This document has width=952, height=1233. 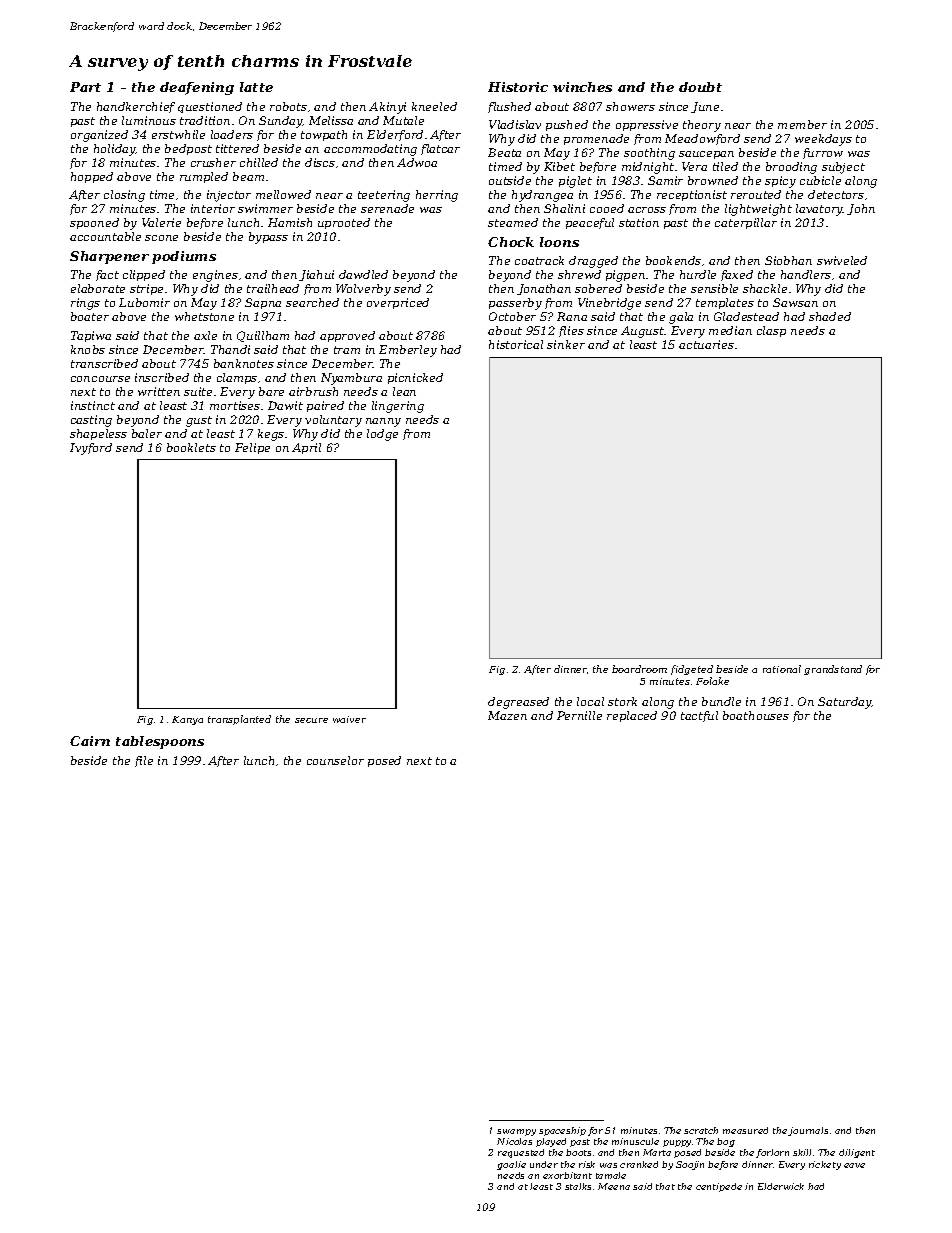 I want to click on lingering, so click(x=398, y=407).
